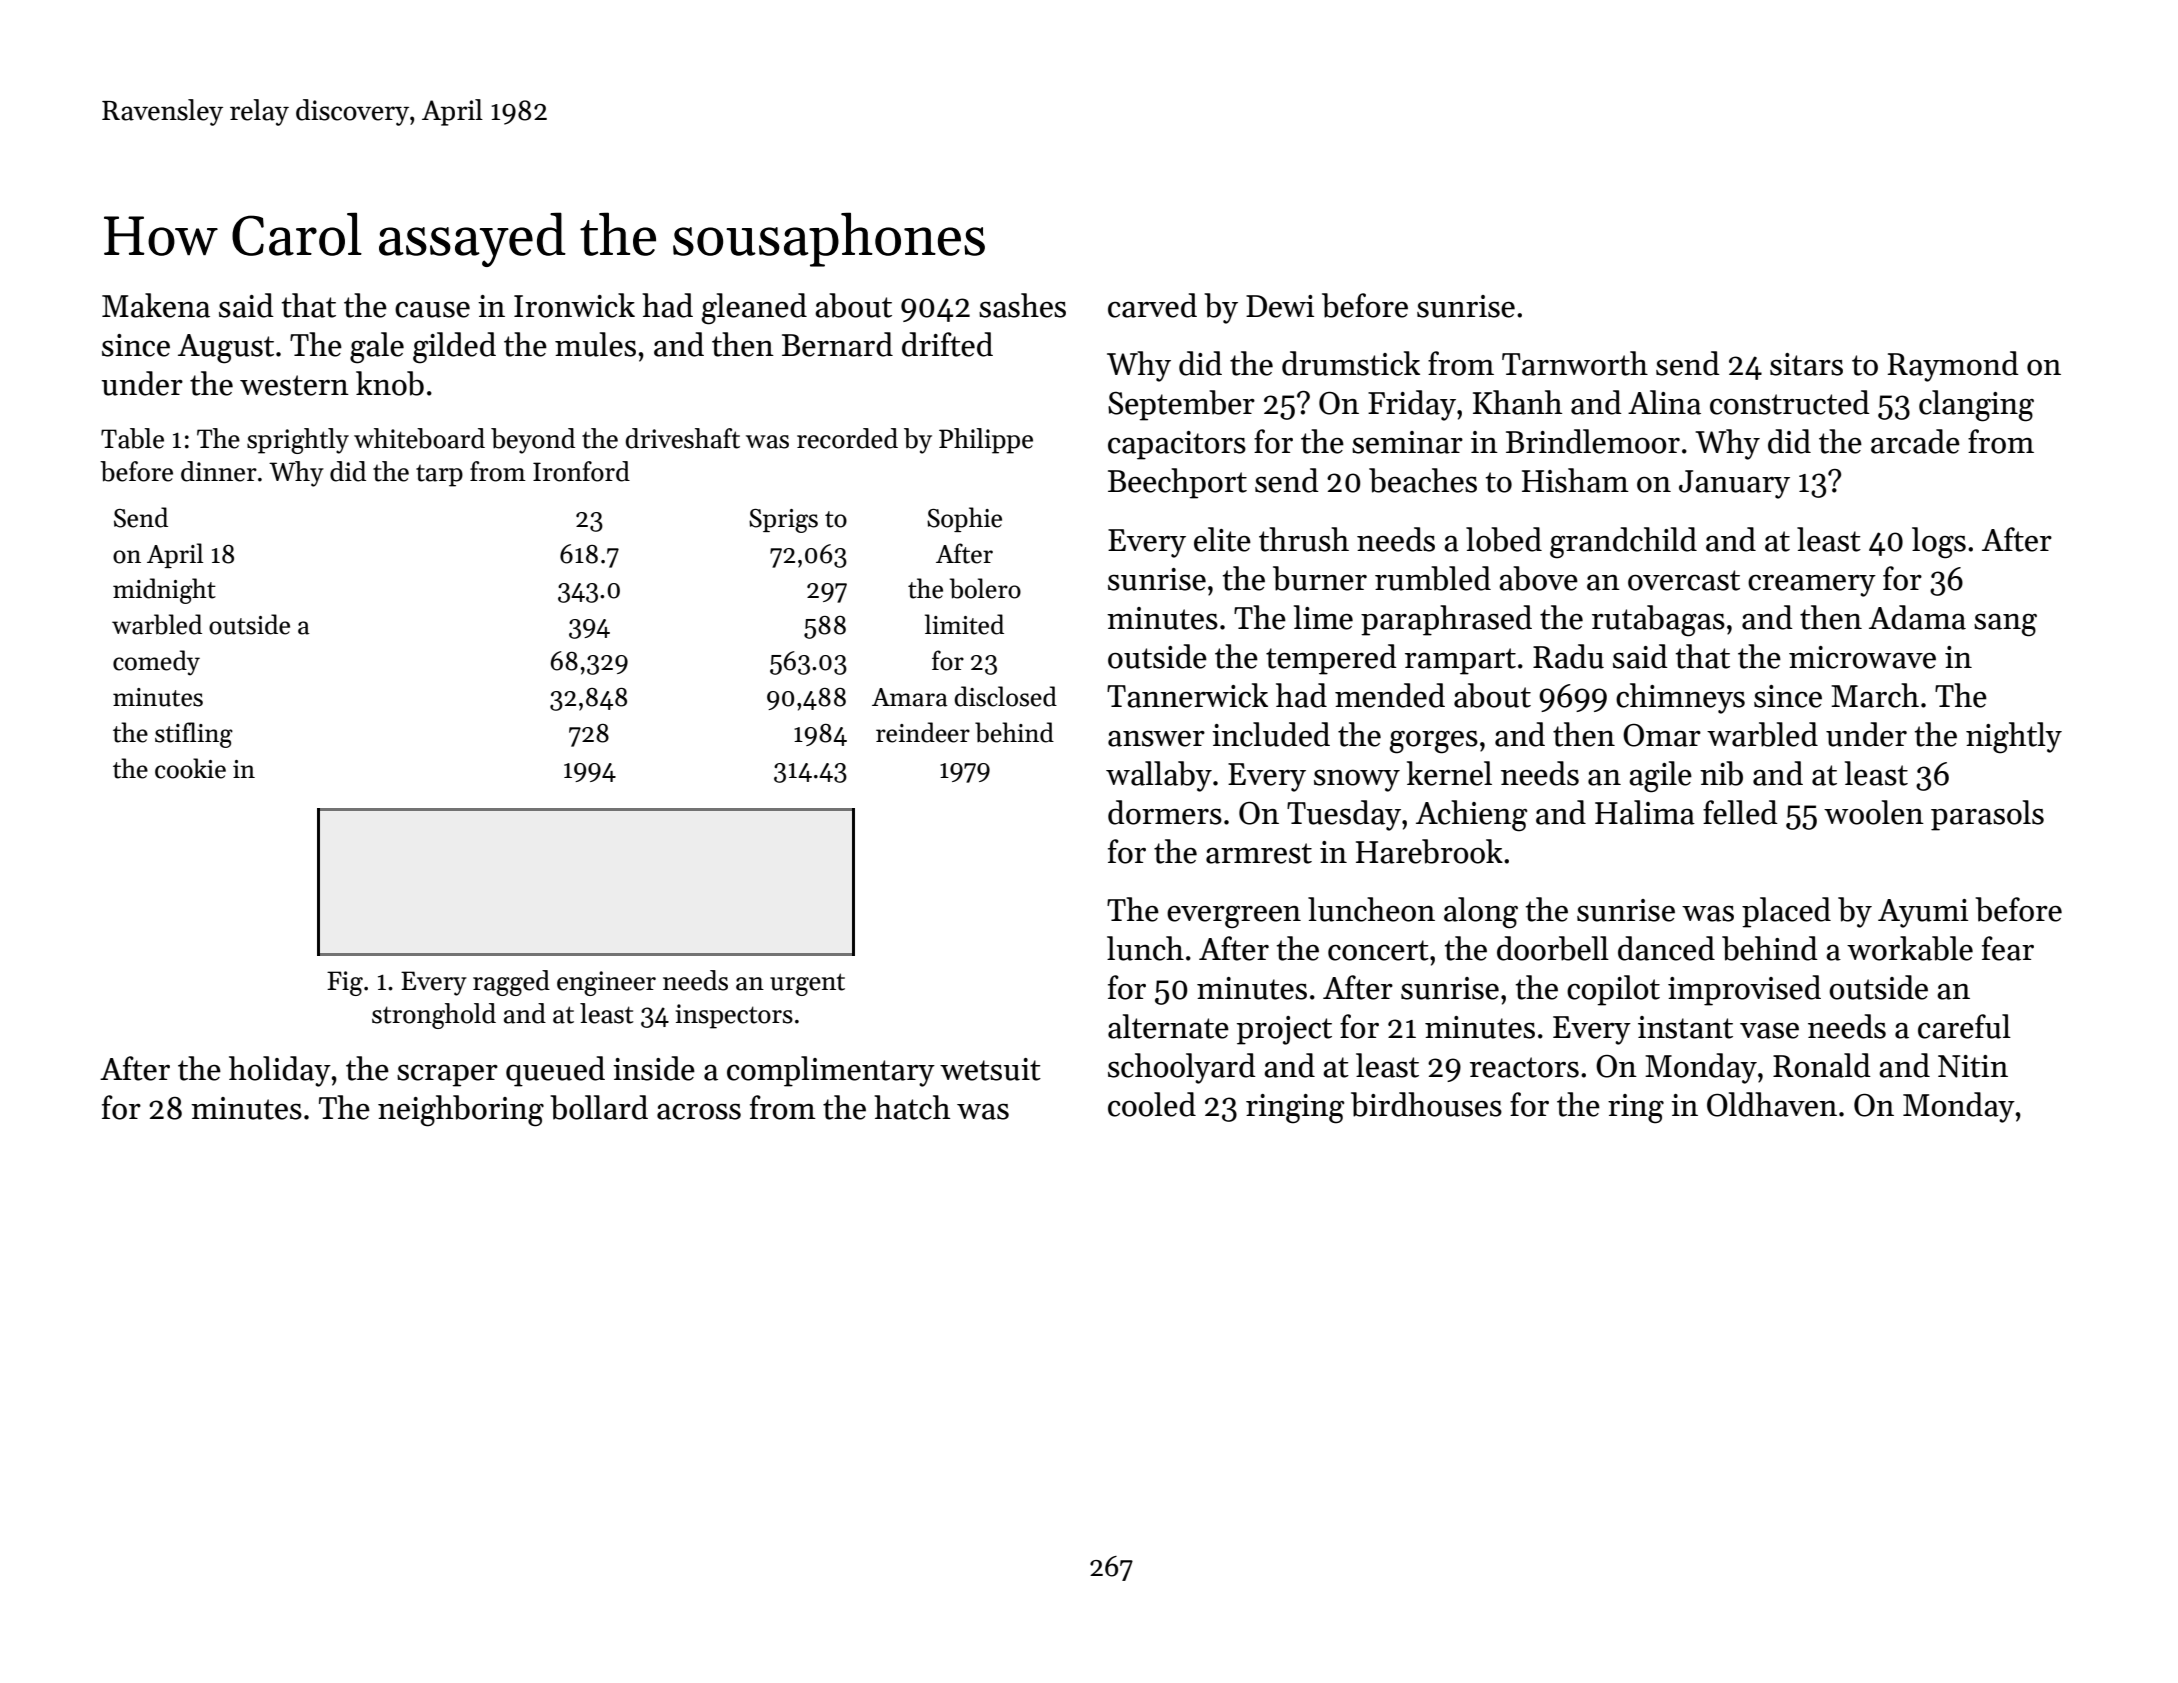 This screenshot has width=2178, height=1683. I want to click on schoolyard, so click(1182, 1068).
